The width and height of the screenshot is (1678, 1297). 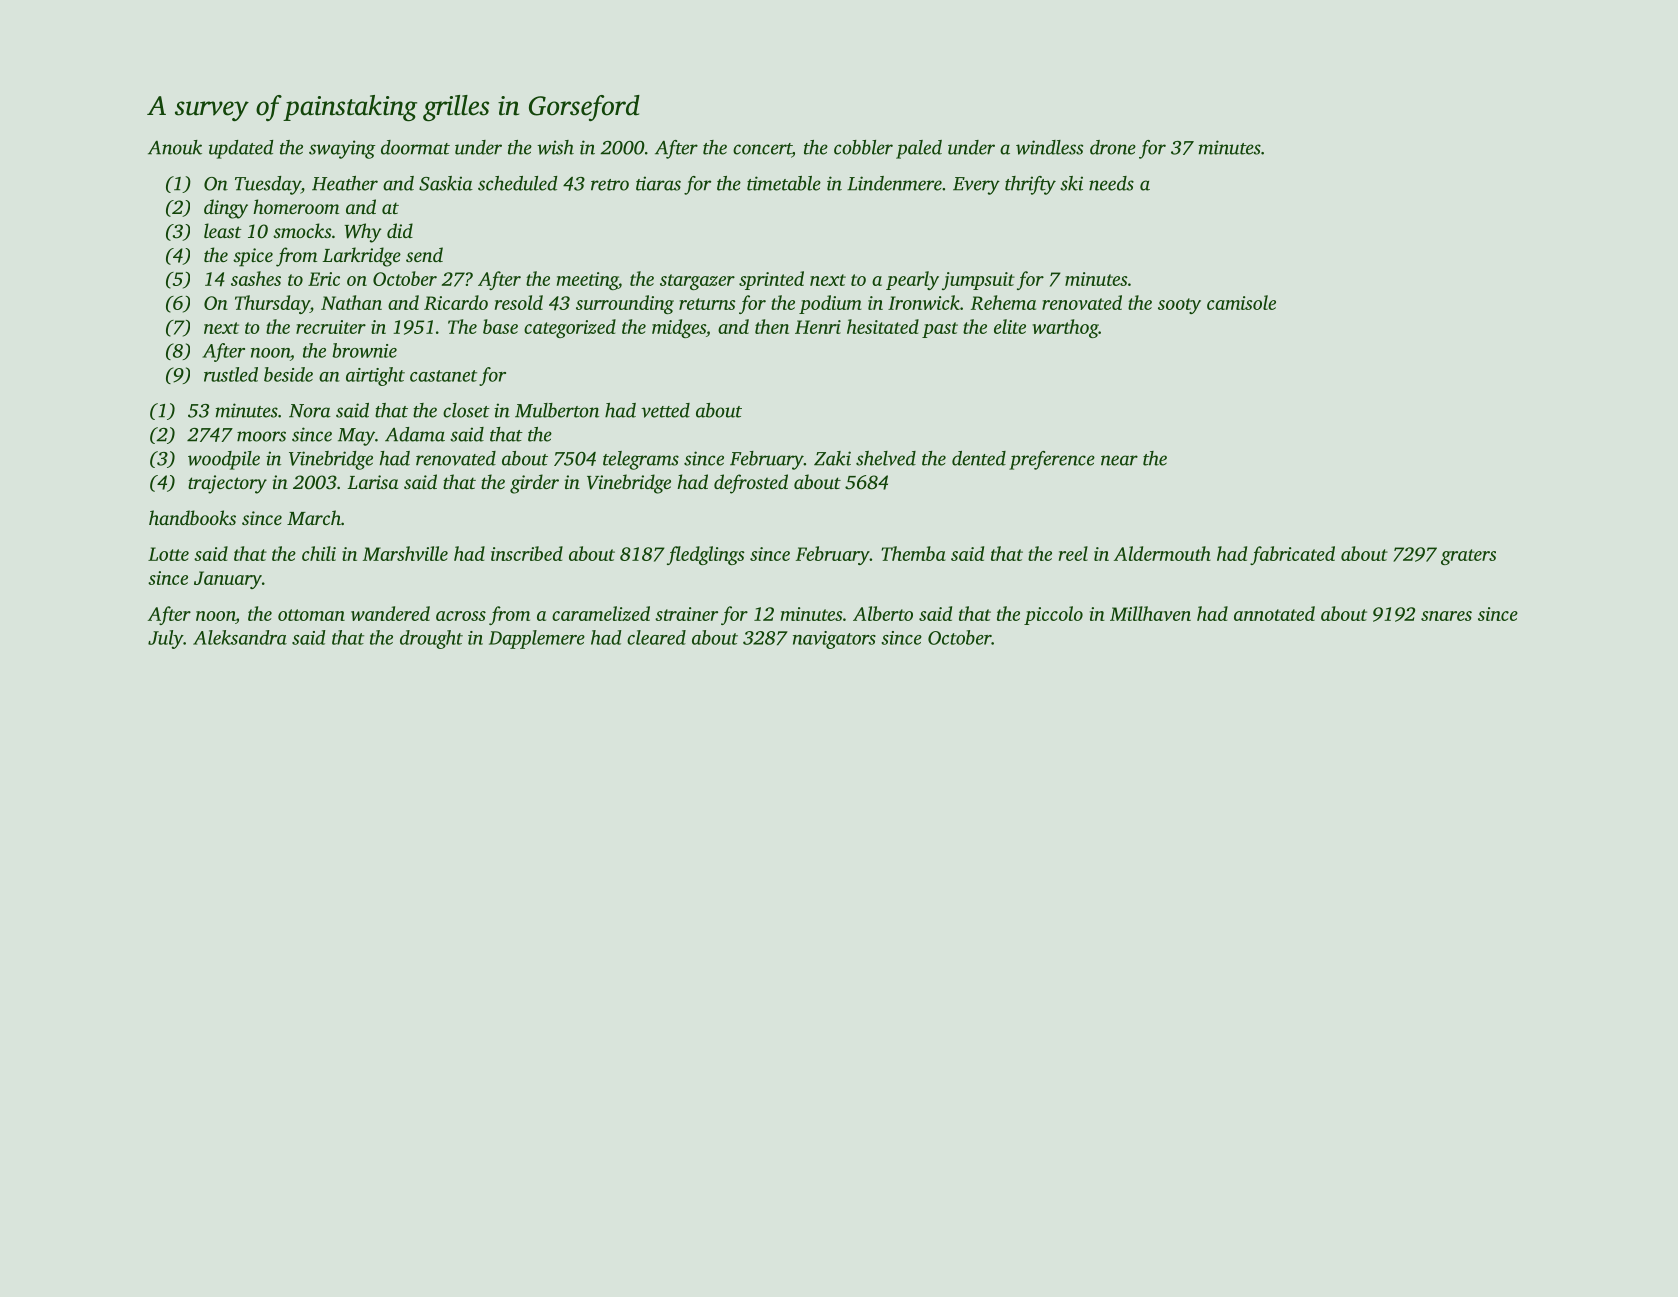 I want to click on wandered, so click(x=390, y=613).
